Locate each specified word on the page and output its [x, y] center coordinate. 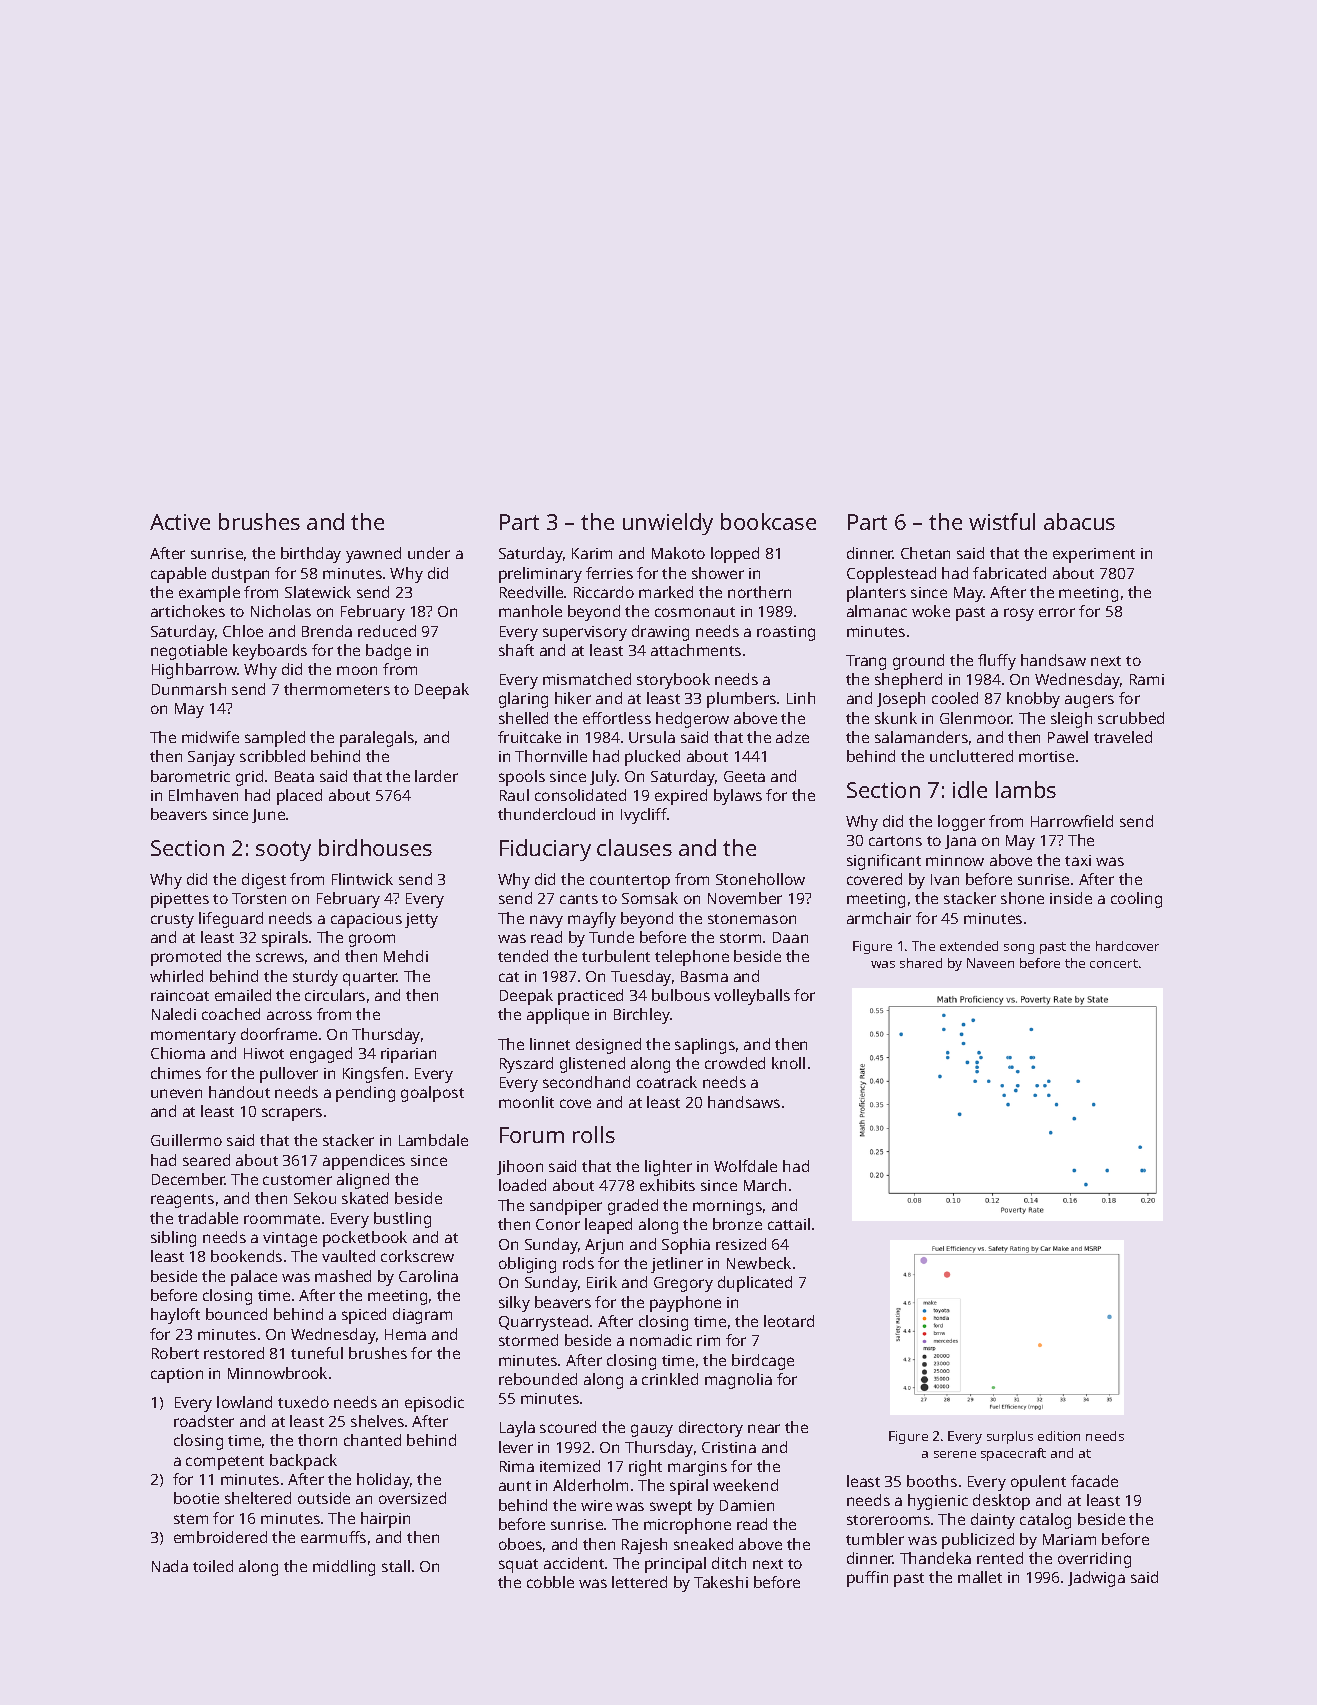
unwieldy [668, 524]
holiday [383, 1481]
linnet [550, 1044]
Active [180, 522]
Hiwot [264, 1053]
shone [1022, 898]
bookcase [768, 521]
